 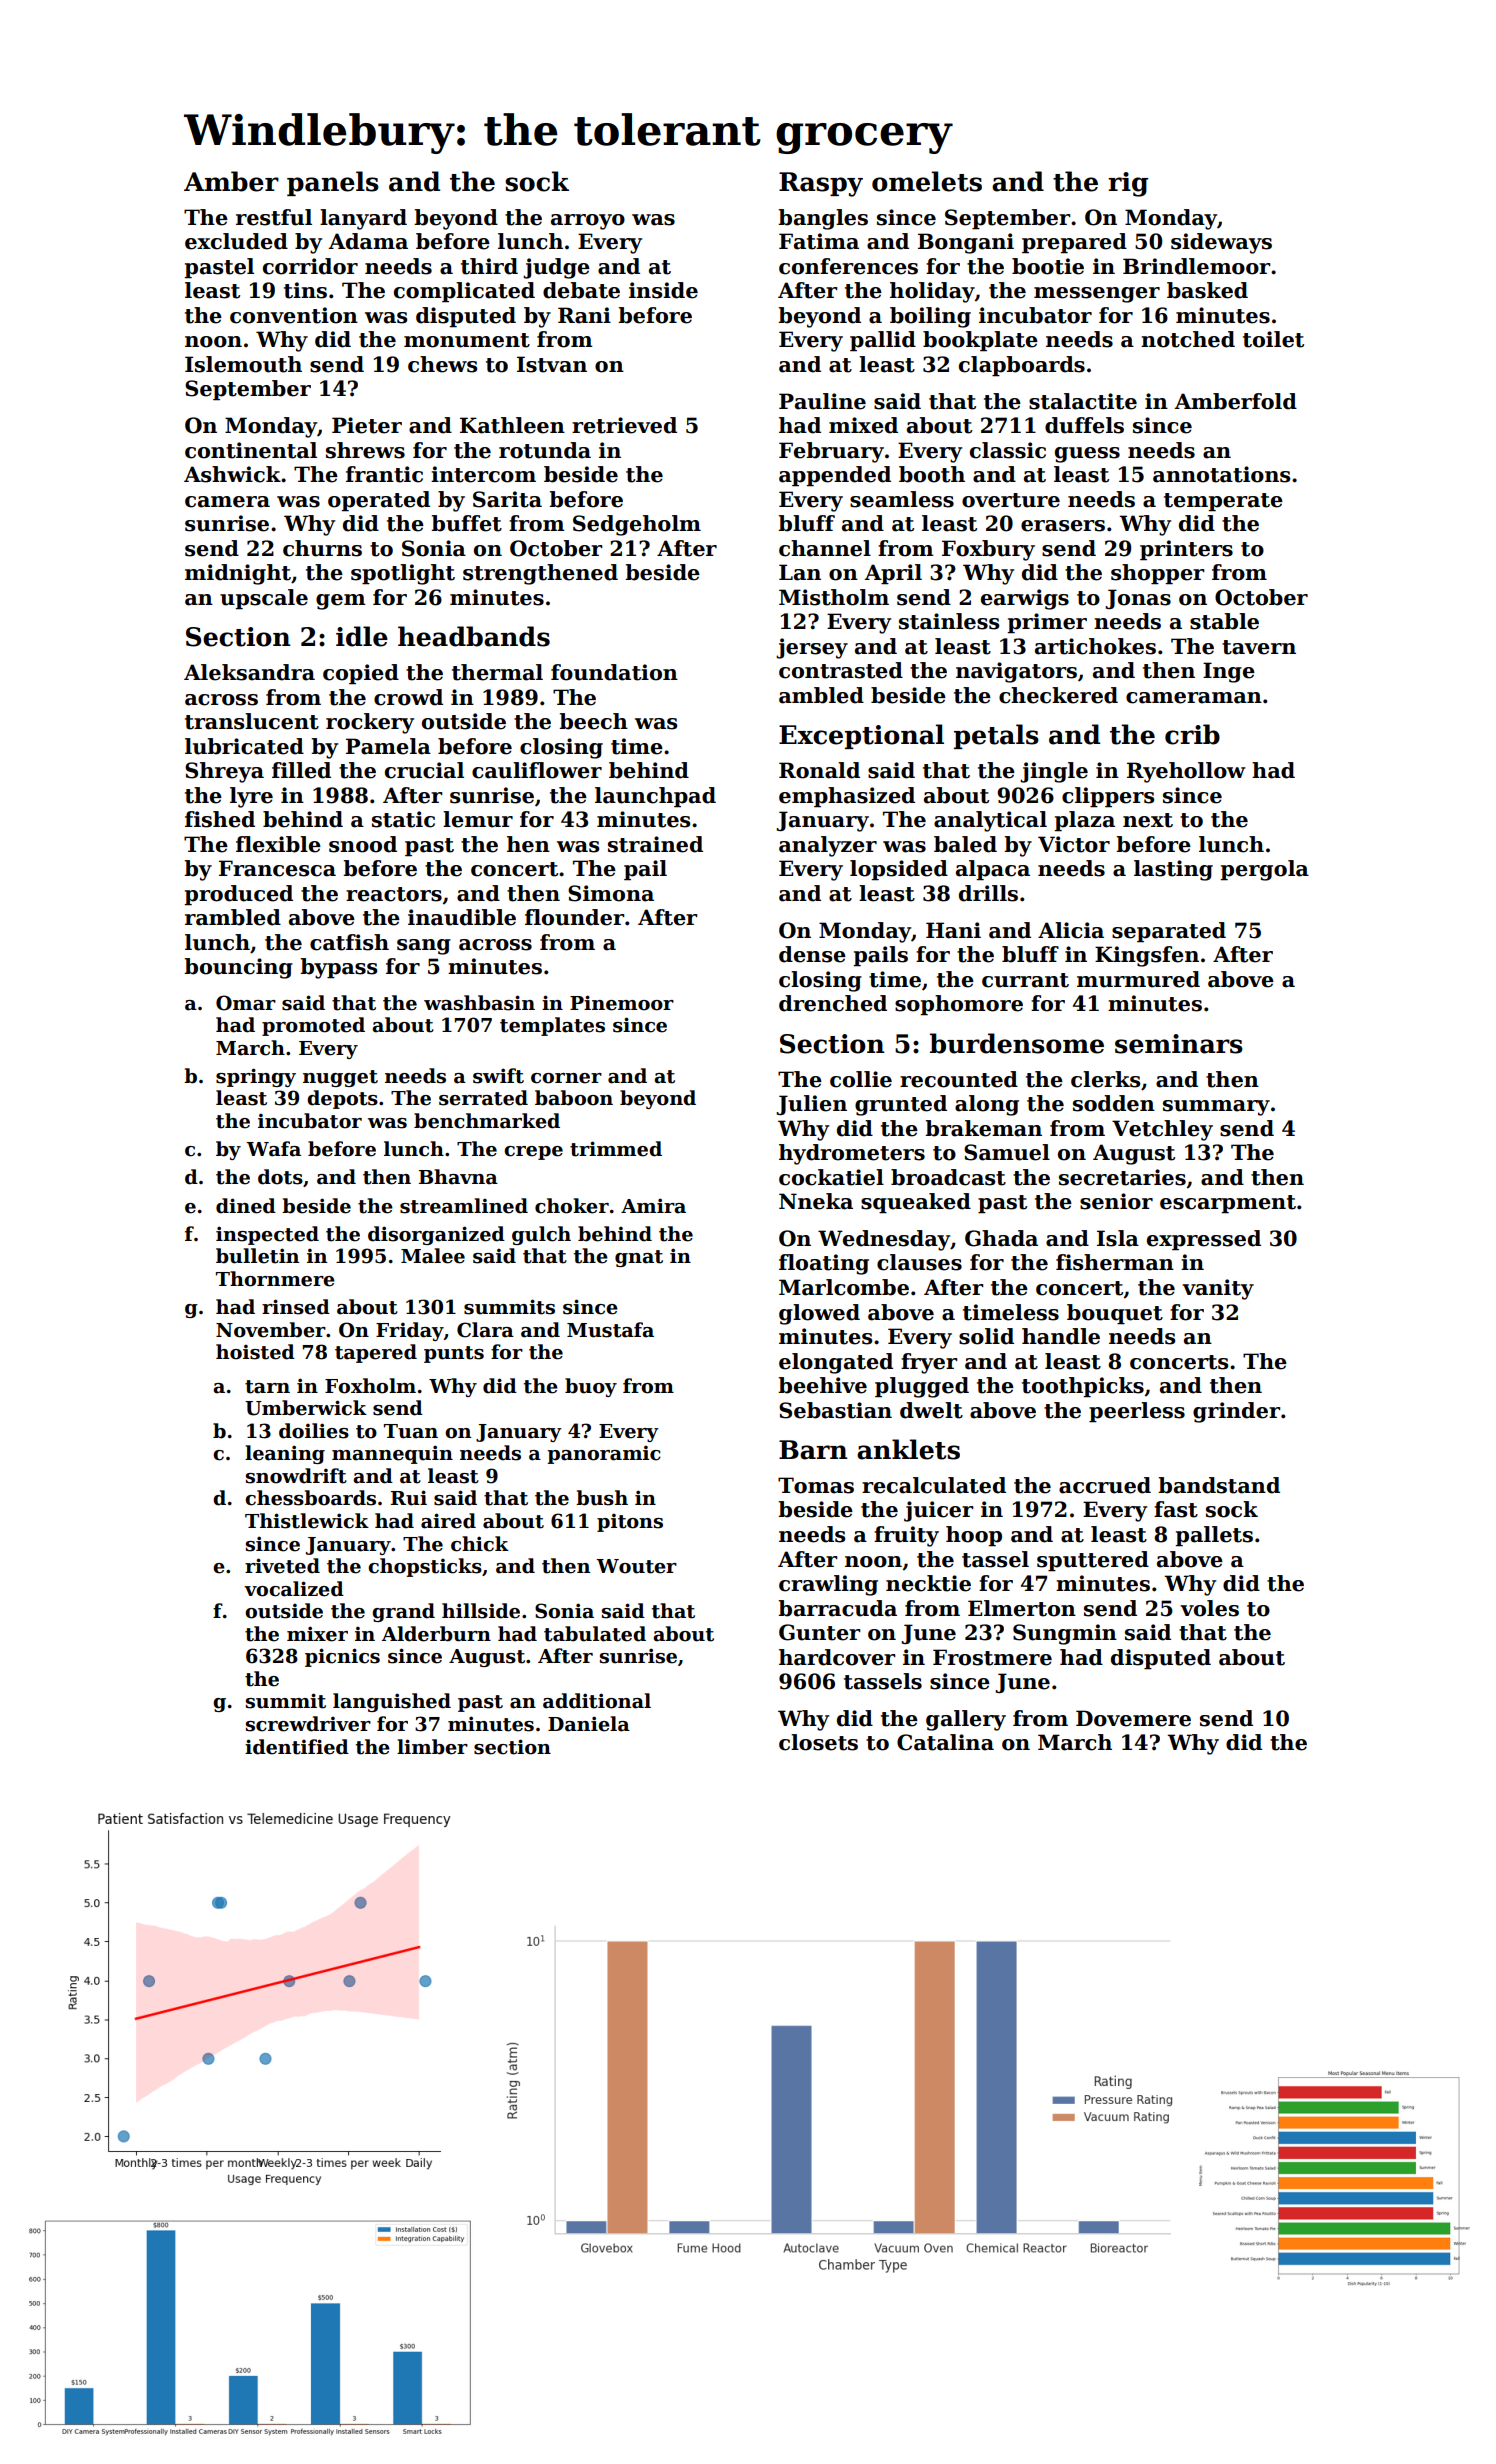 What do you see at coordinates (249, 672) in the image?
I see `Aleksandra` at bounding box center [249, 672].
